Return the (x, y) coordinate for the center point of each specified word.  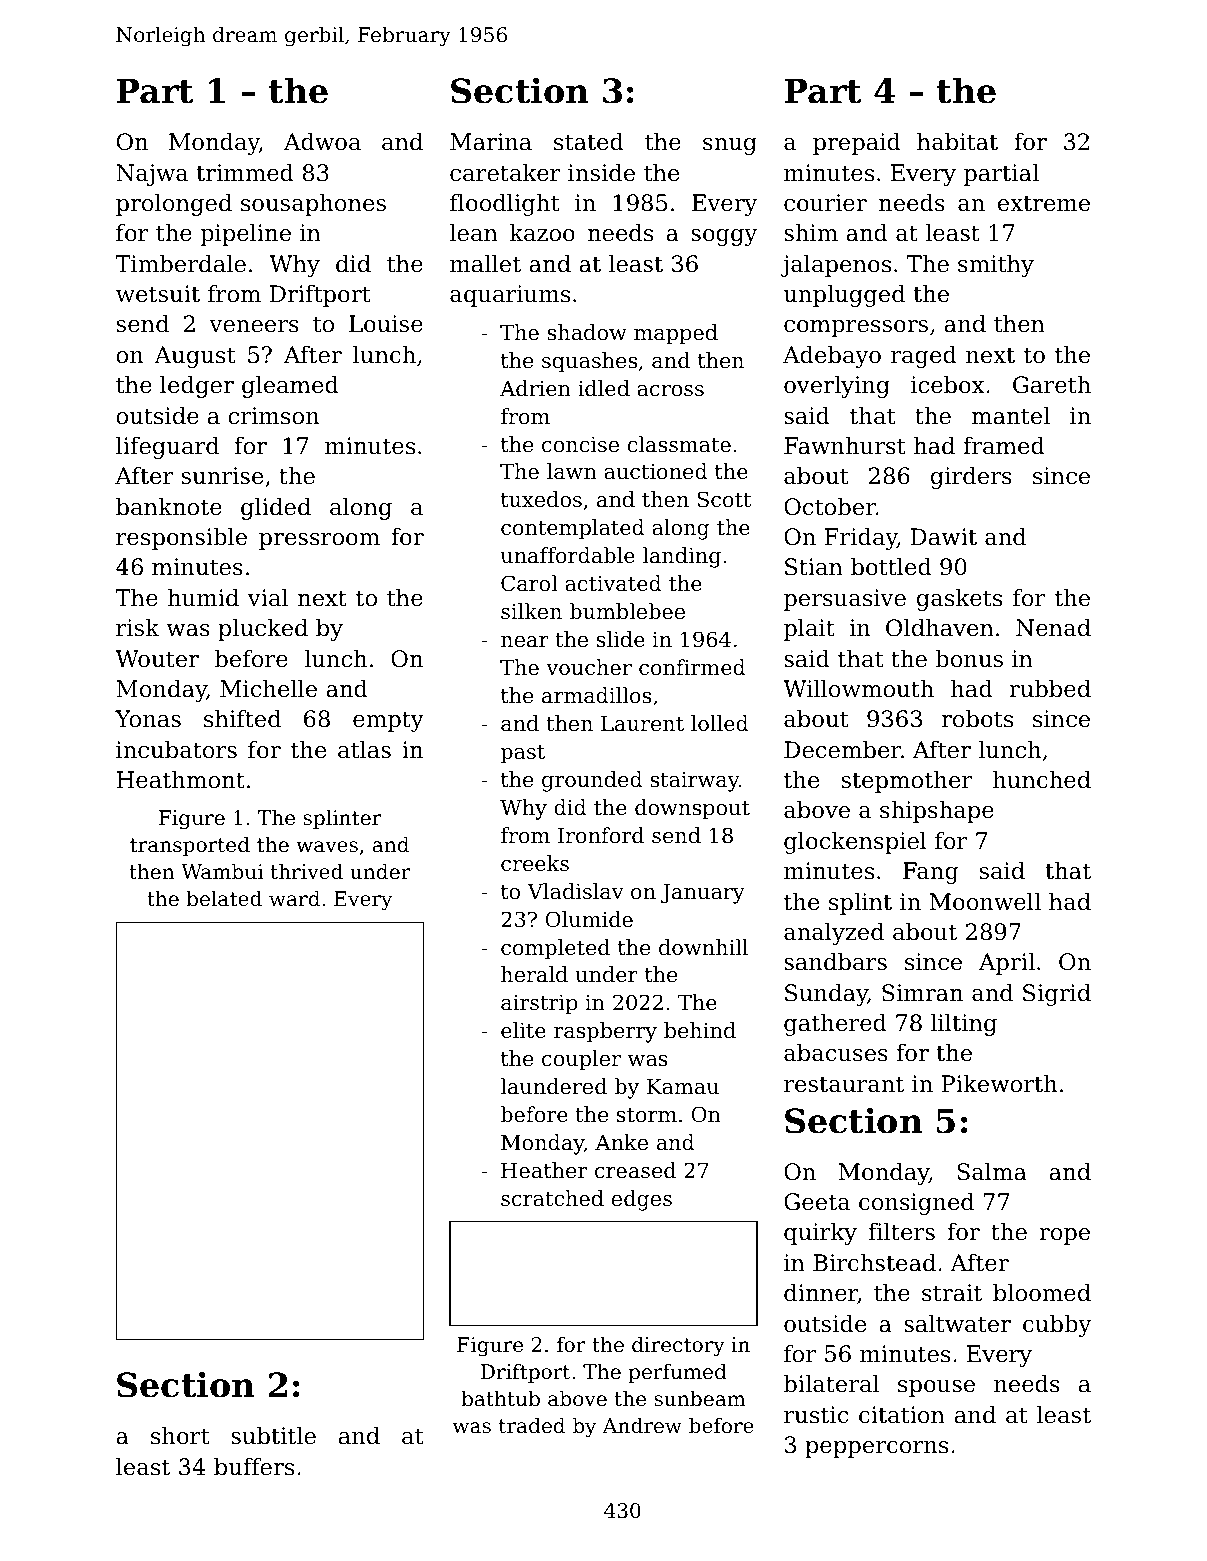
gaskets (959, 600)
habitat (957, 142)
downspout (692, 809)
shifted (242, 719)
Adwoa (322, 142)
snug (730, 146)
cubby (1057, 1326)
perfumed (677, 1373)
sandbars (835, 962)
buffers (254, 1467)
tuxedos (541, 499)
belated (224, 898)
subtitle (273, 1436)
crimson (273, 416)
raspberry (605, 1032)
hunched (1042, 780)
